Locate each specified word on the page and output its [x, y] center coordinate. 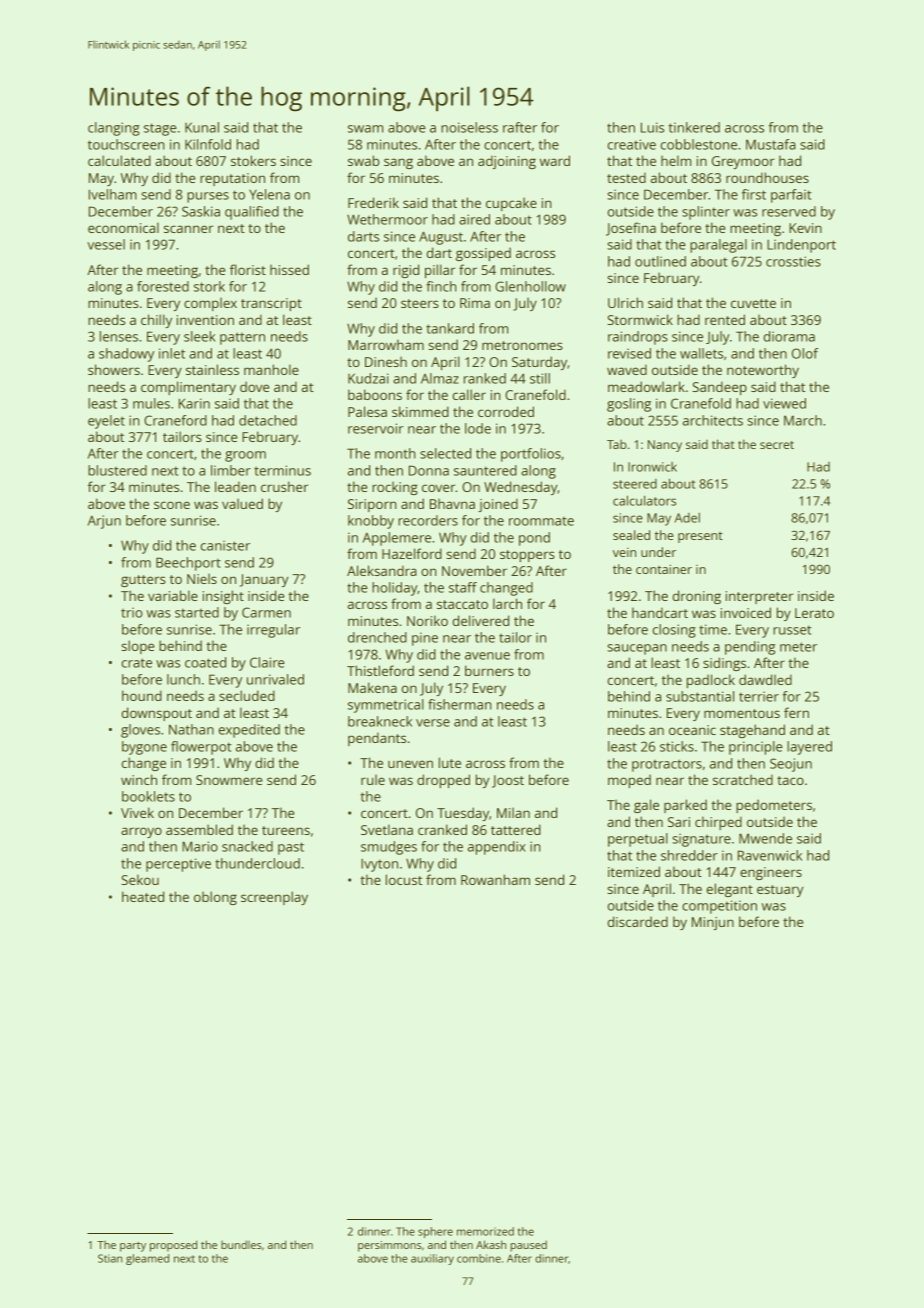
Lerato [814, 613]
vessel [106, 244]
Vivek [137, 812]
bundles [241, 1244]
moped [629, 781]
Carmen [266, 612]
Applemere [397, 539]
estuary [780, 891]
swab [363, 160]
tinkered [694, 127]
